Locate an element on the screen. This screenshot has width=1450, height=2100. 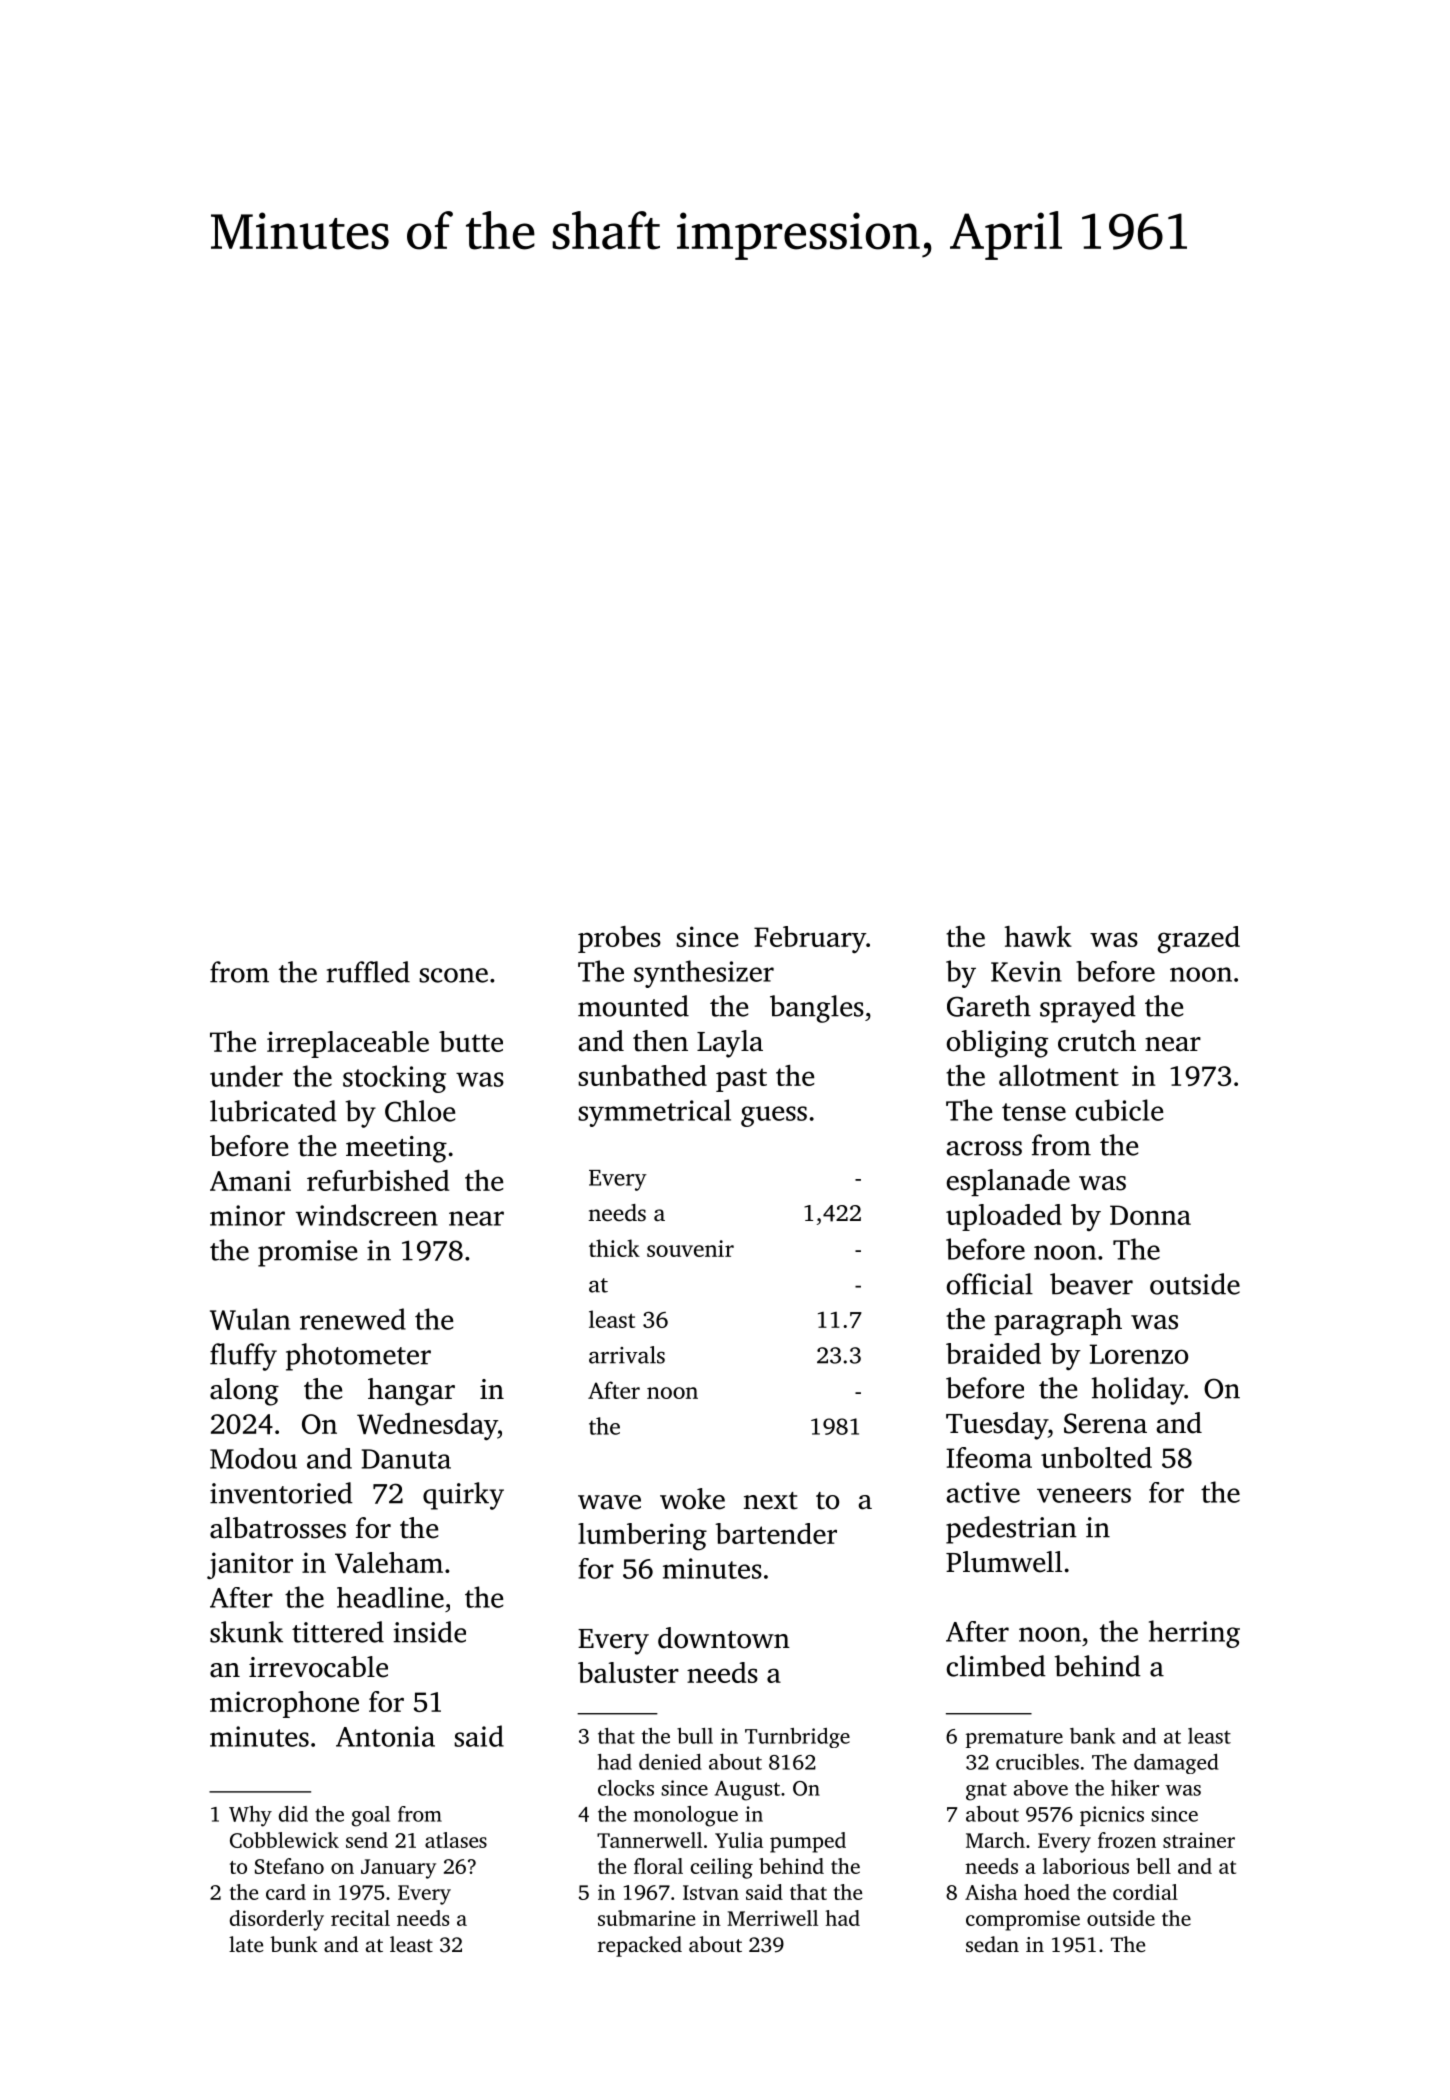
Gareth is located at coordinates (989, 1006).
